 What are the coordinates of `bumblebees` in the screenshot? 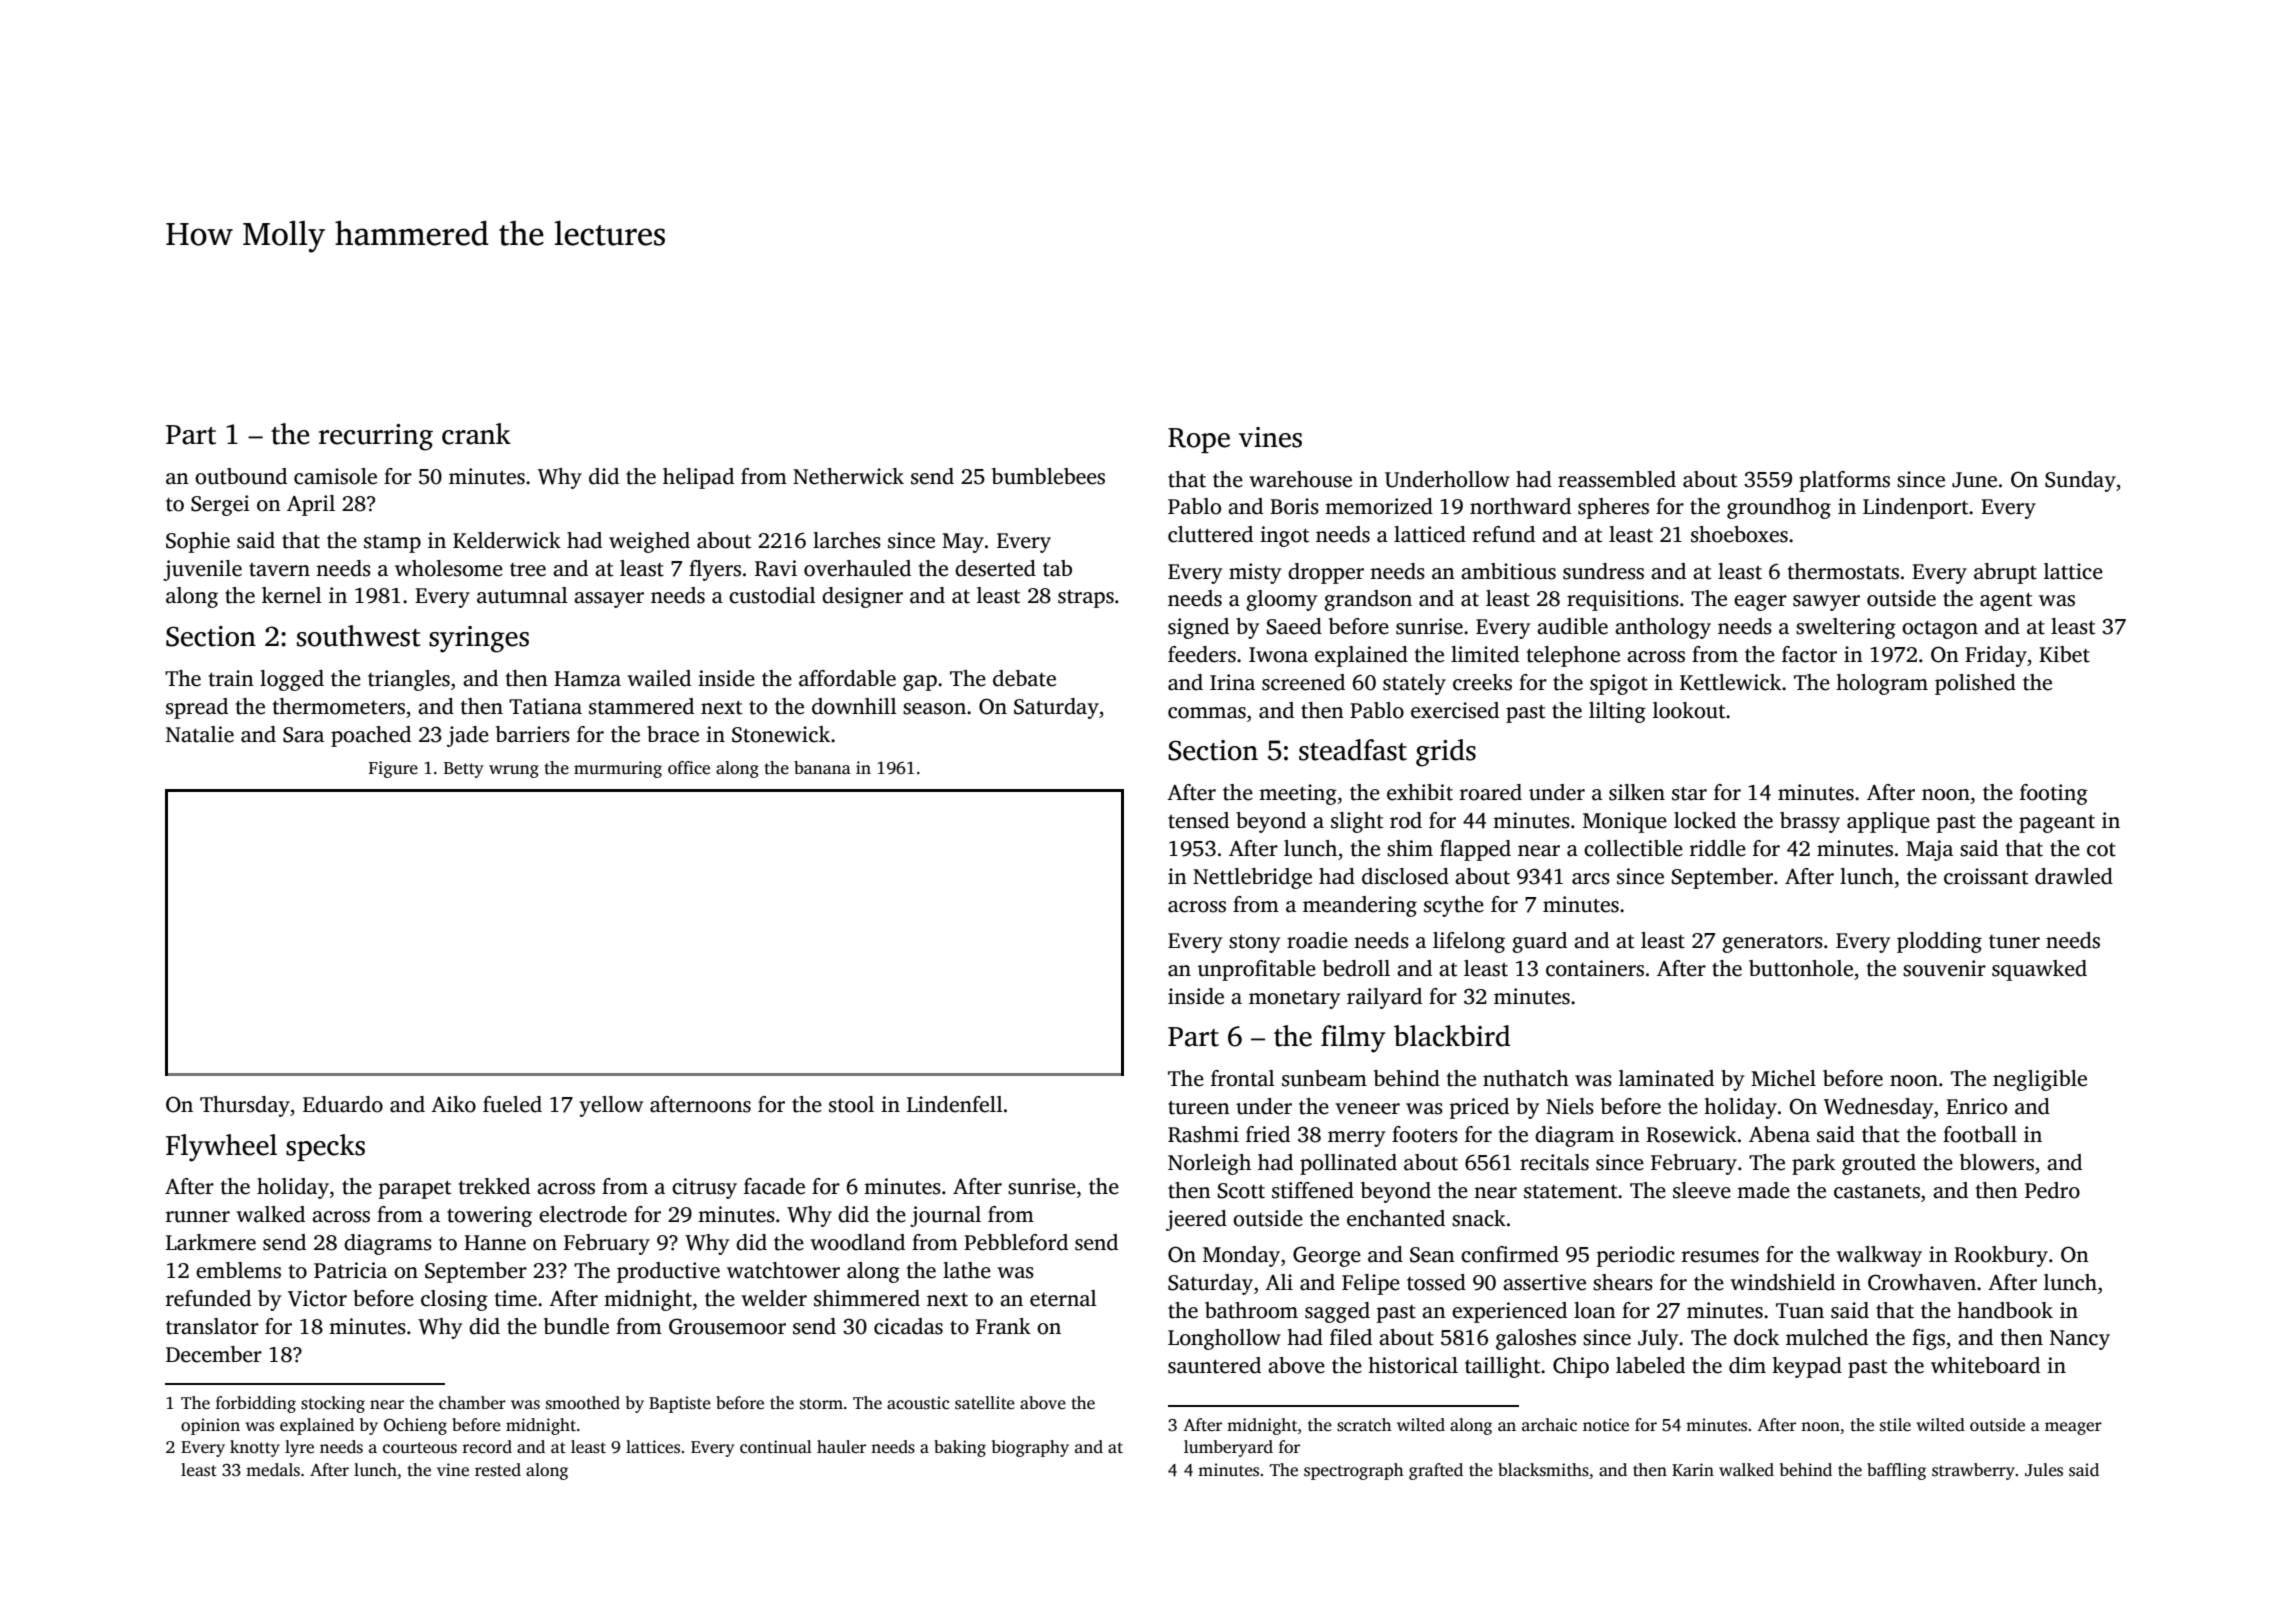 It's located at (1048, 476).
